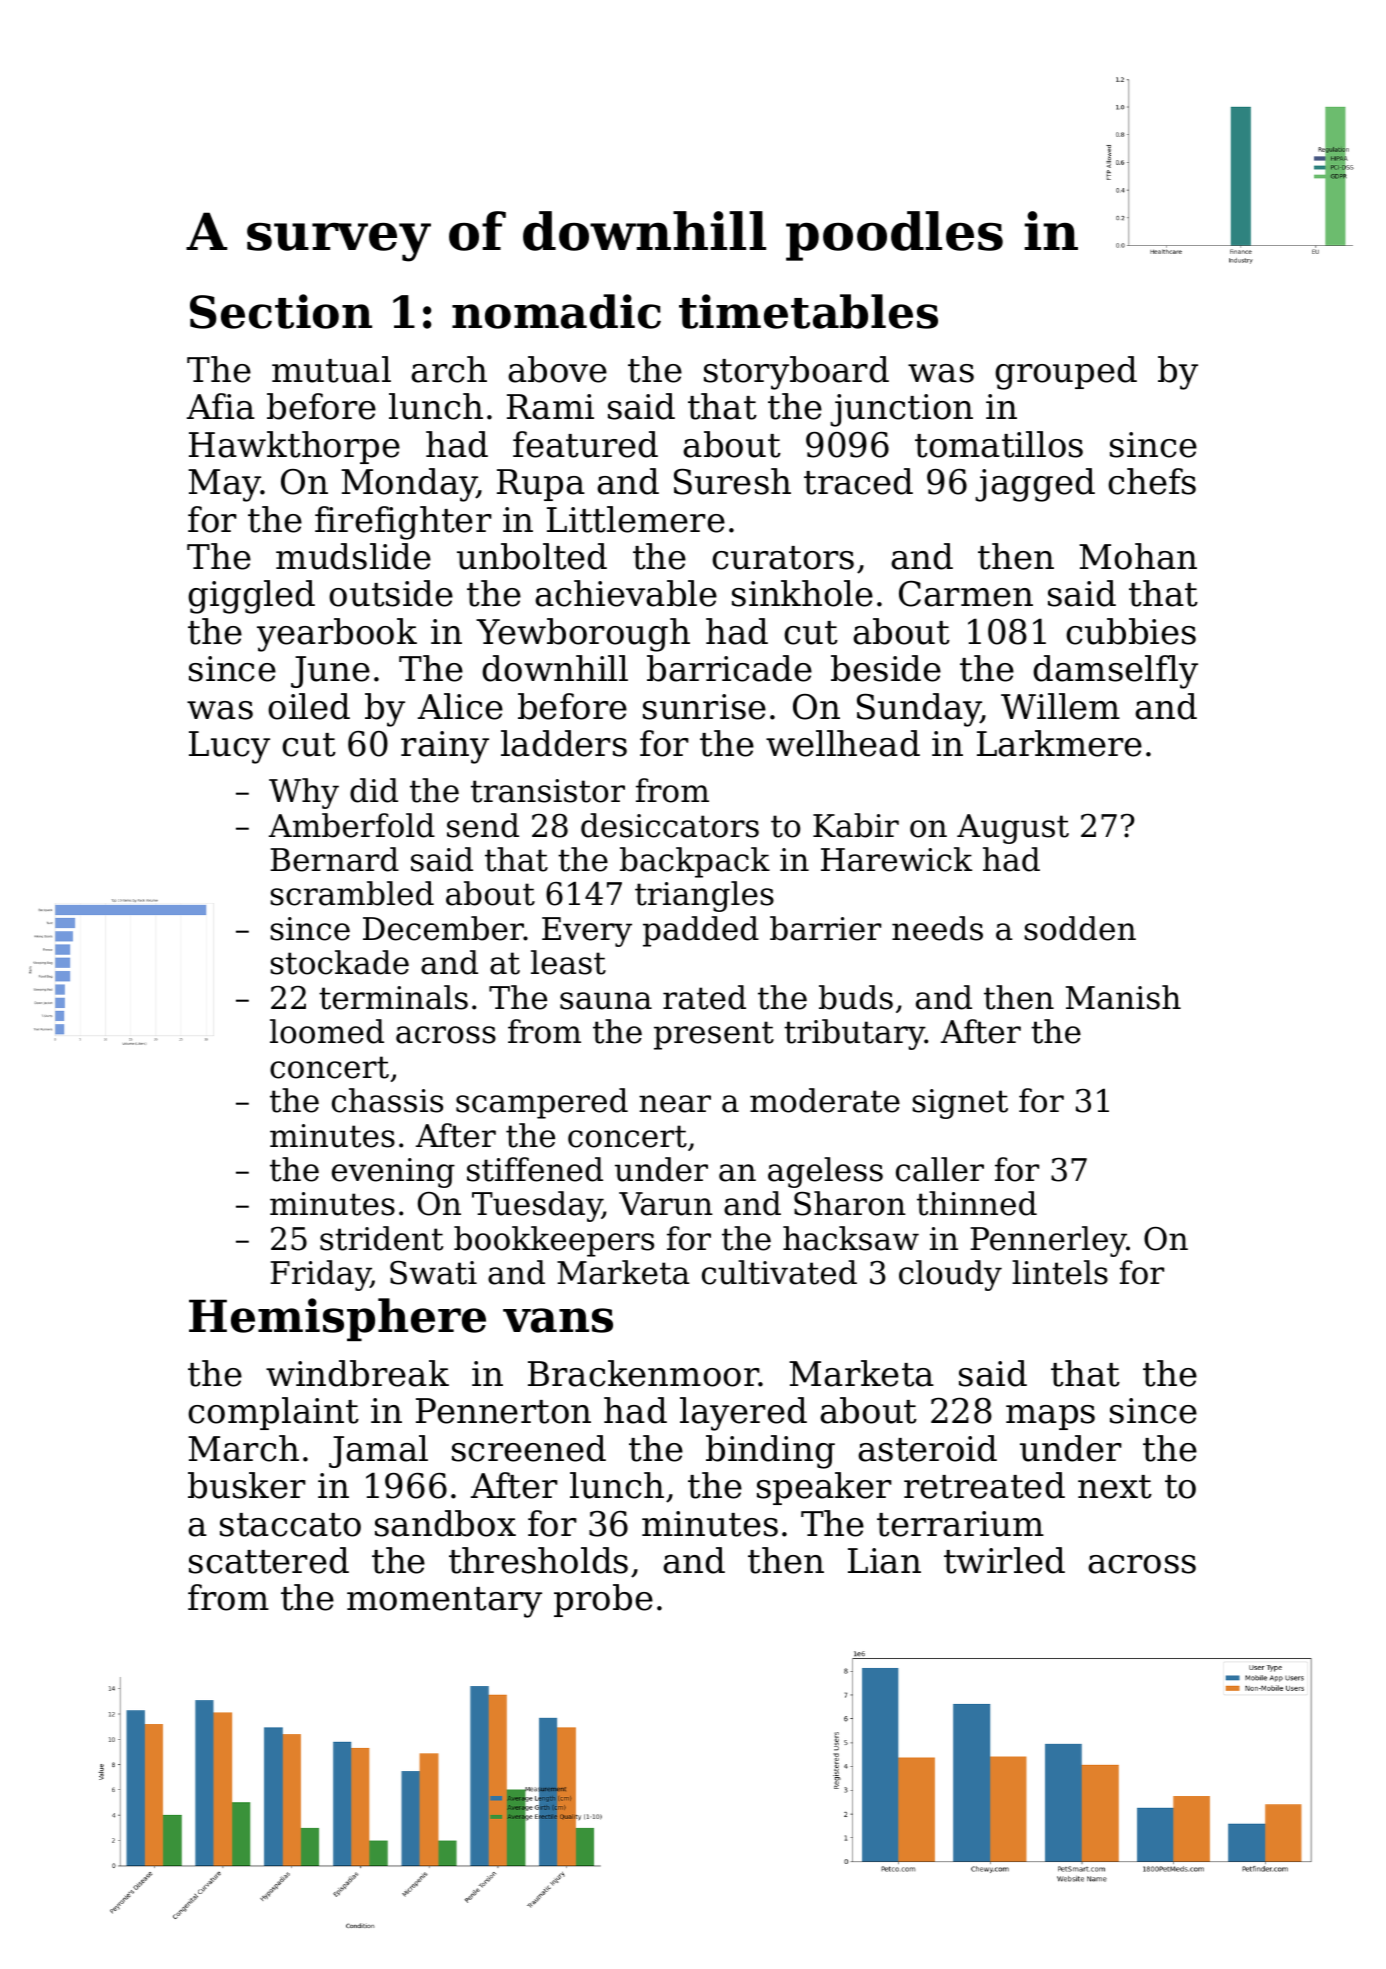 Image resolution: width=1386 pixels, height=1969 pixels. I want to click on storyboard, so click(796, 373).
